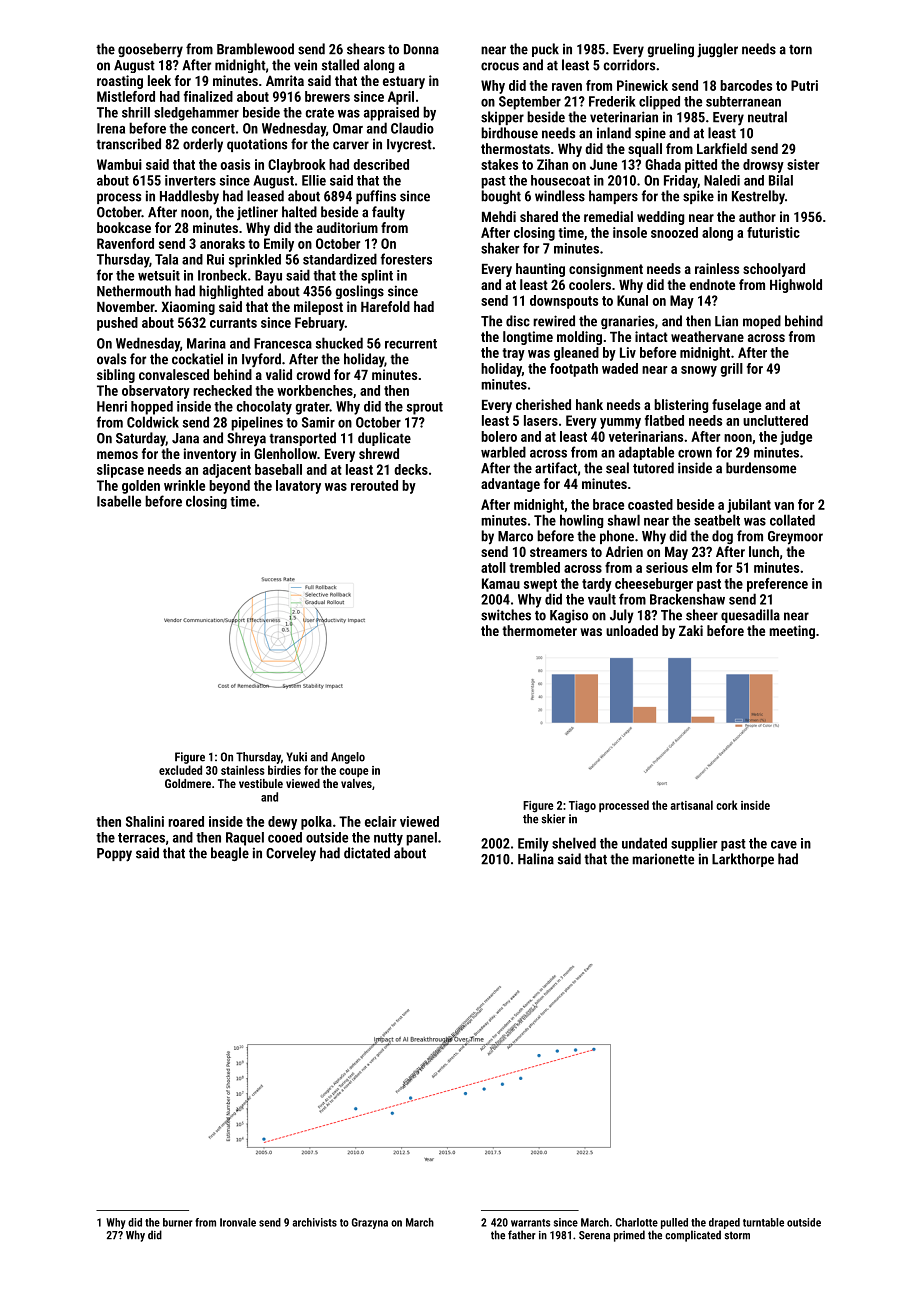 Image resolution: width=924 pixels, height=1308 pixels. I want to click on Donna, so click(421, 49).
